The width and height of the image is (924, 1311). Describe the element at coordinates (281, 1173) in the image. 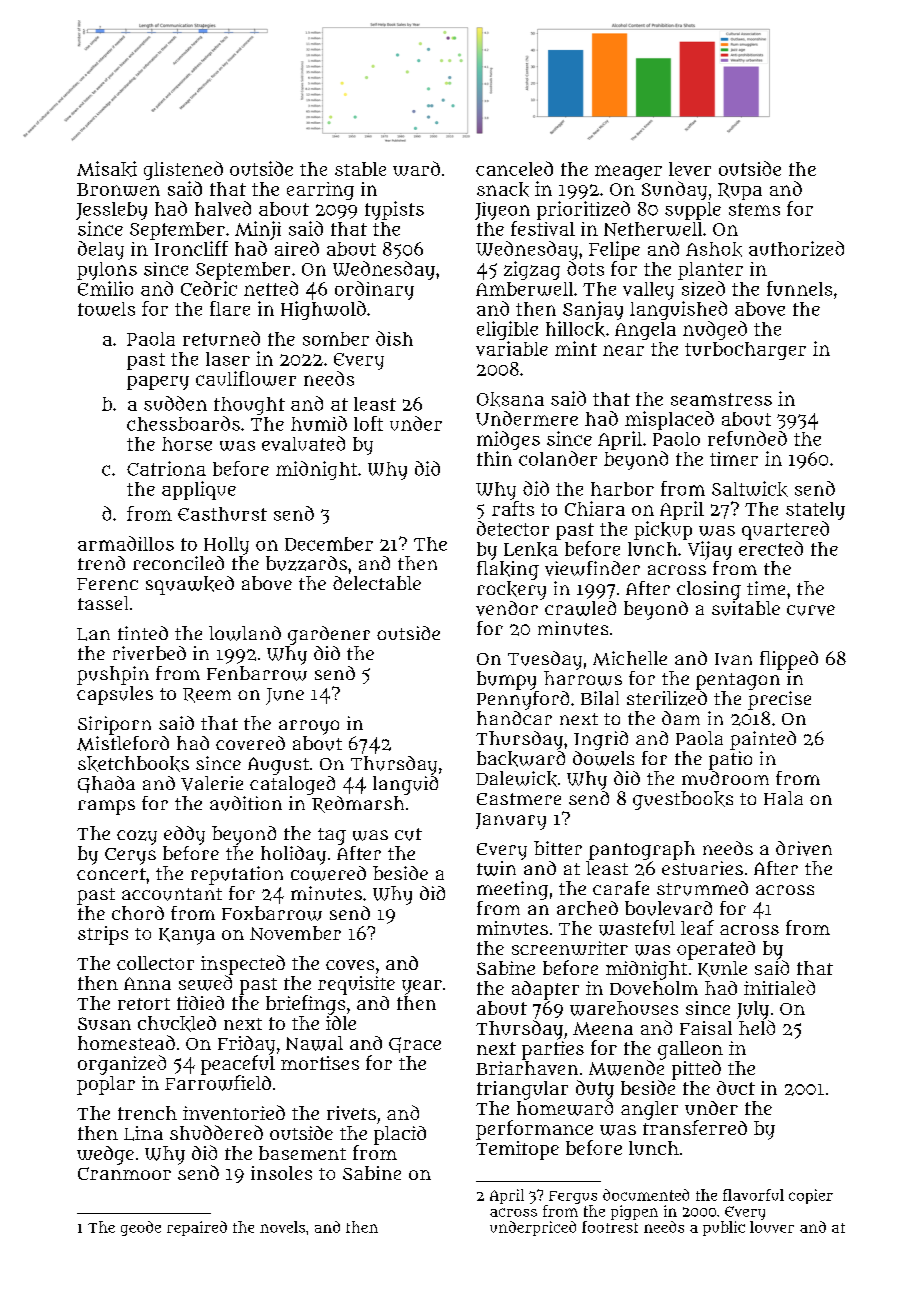

I see `insoles` at that location.
